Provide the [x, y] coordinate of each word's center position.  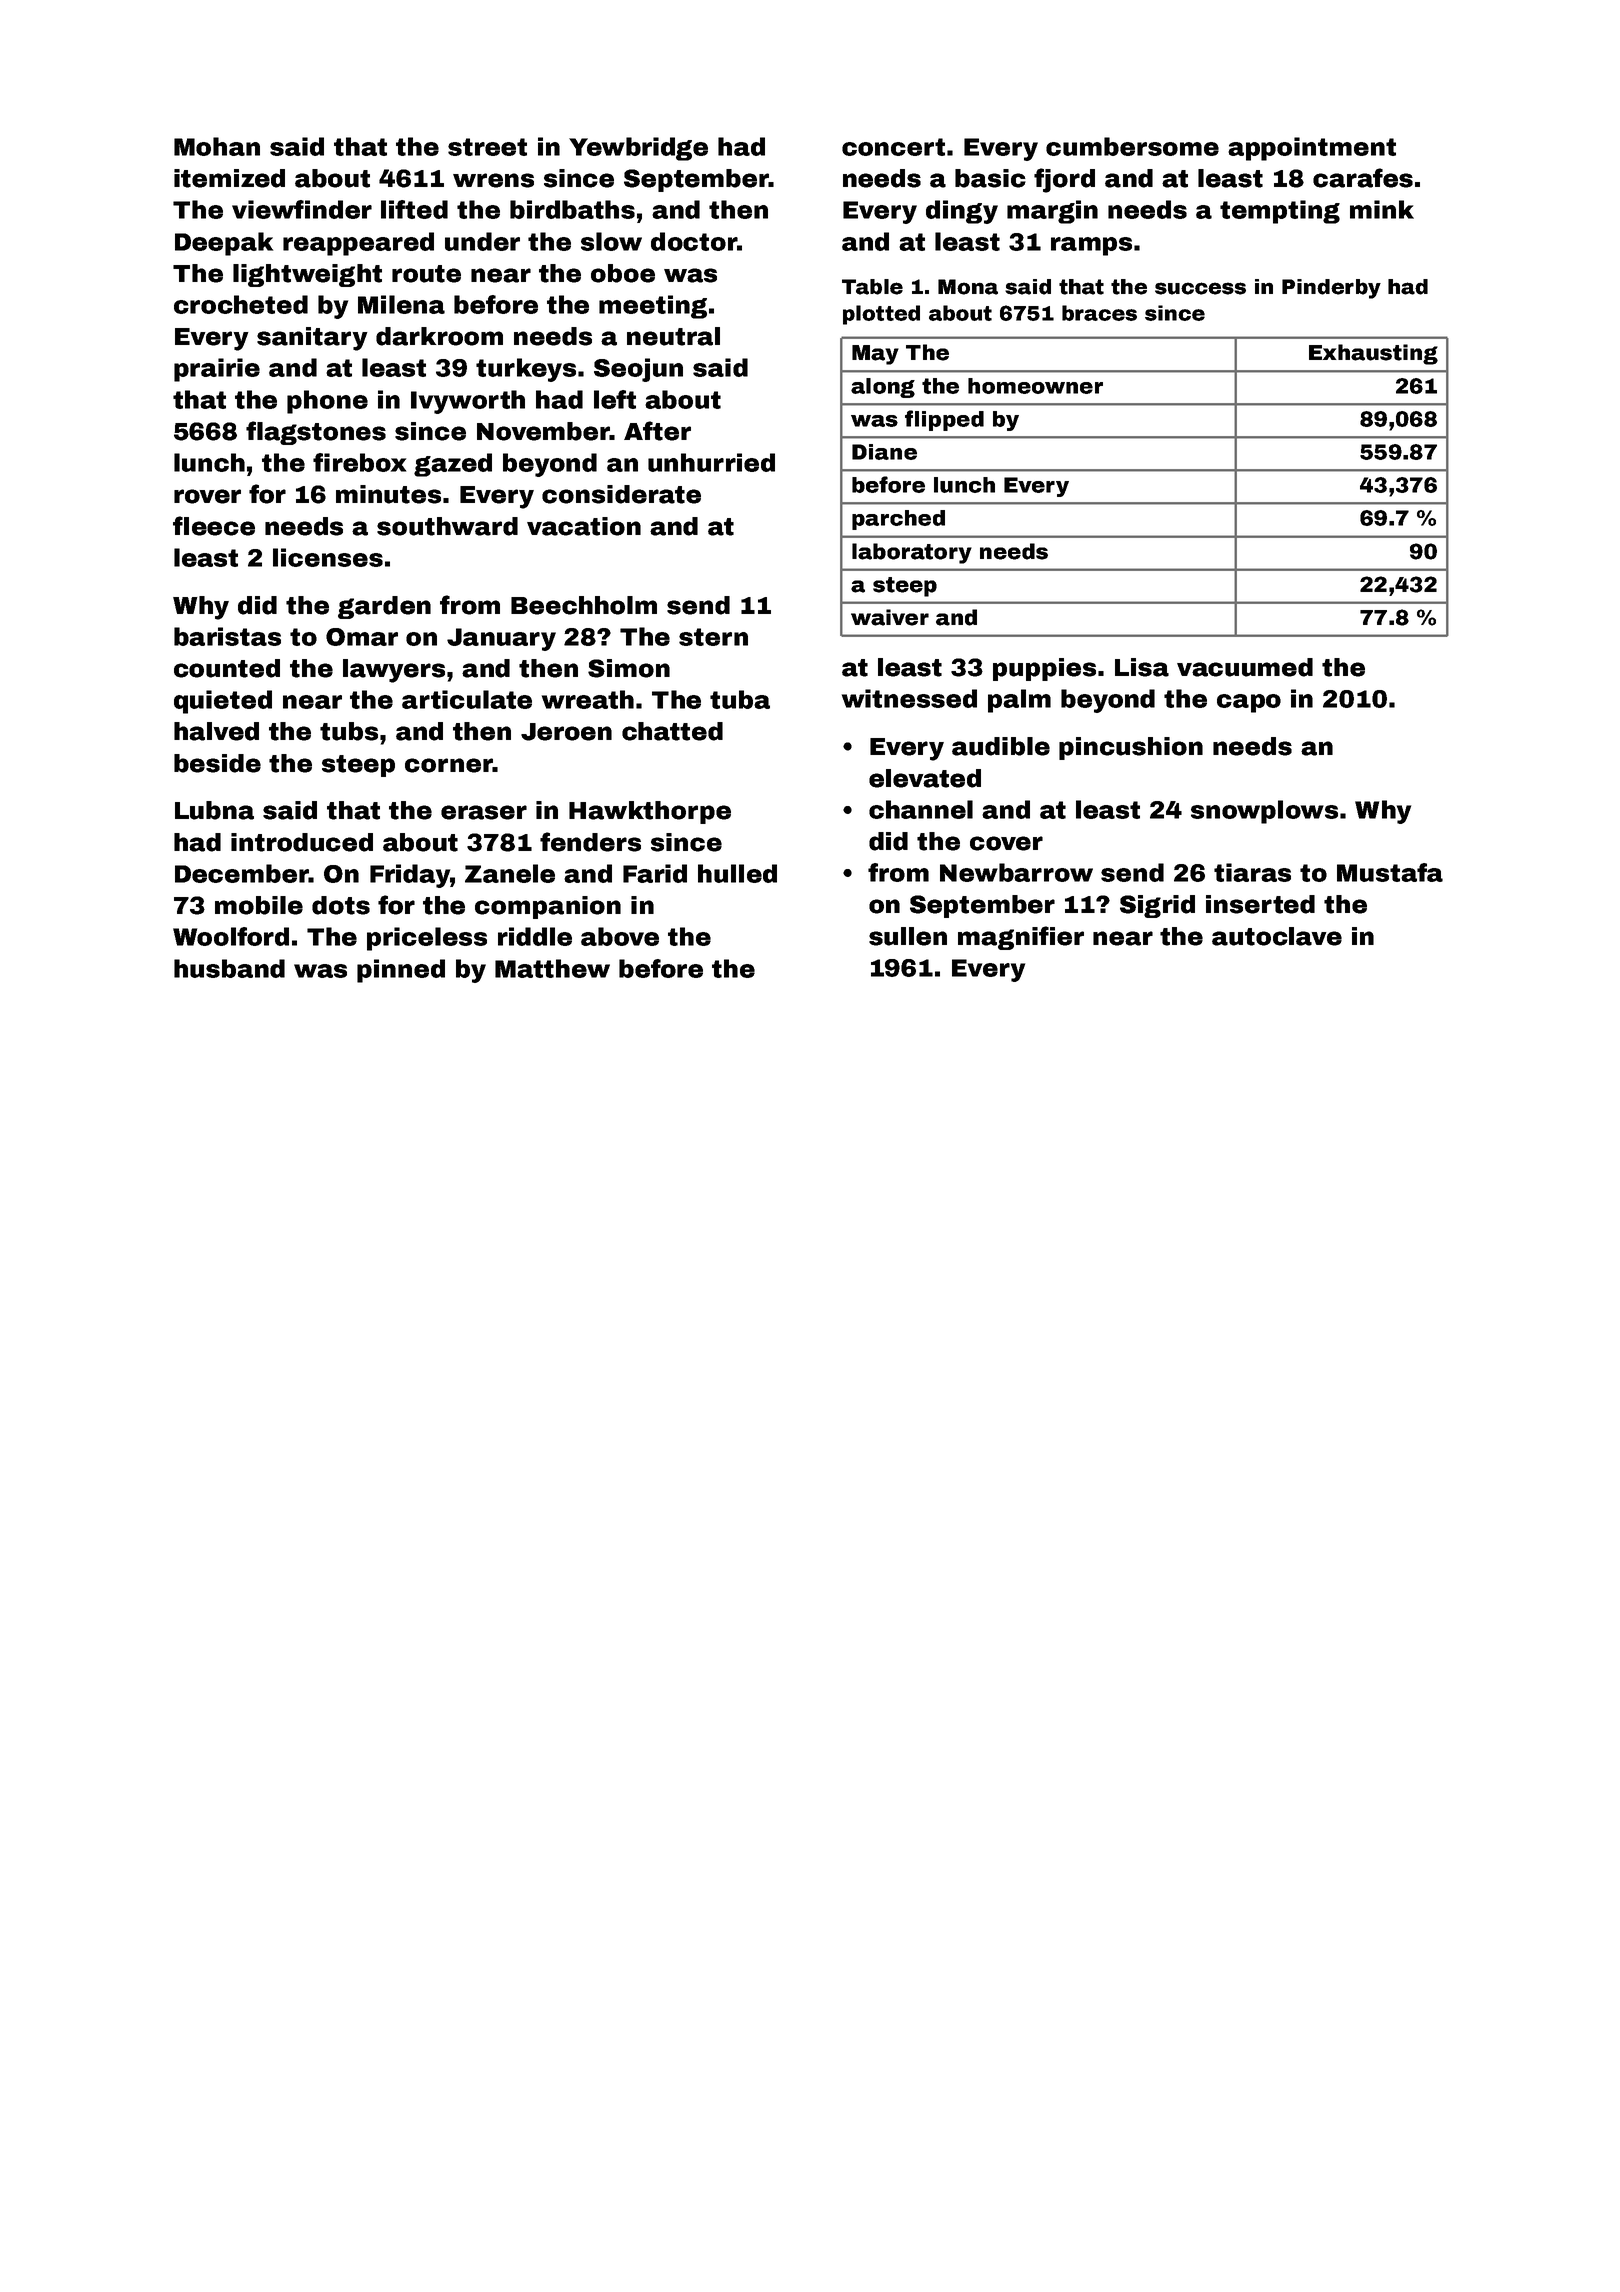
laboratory [912, 553]
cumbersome [1132, 146]
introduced [302, 842]
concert [893, 147]
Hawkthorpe [650, 812]
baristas [227, 636]
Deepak [224, 244]
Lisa [1142, 667]
